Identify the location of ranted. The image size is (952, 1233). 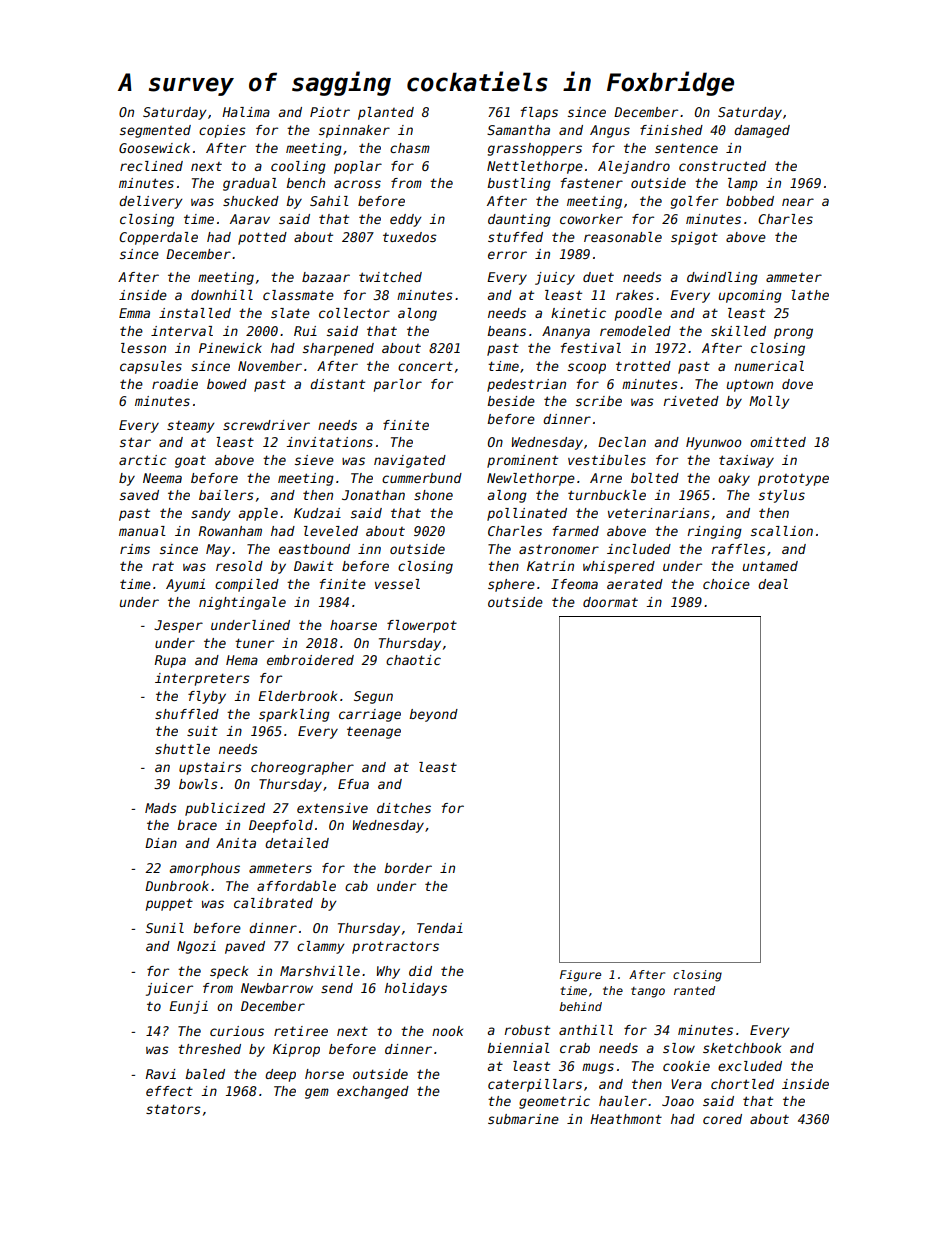
(694, 990).
